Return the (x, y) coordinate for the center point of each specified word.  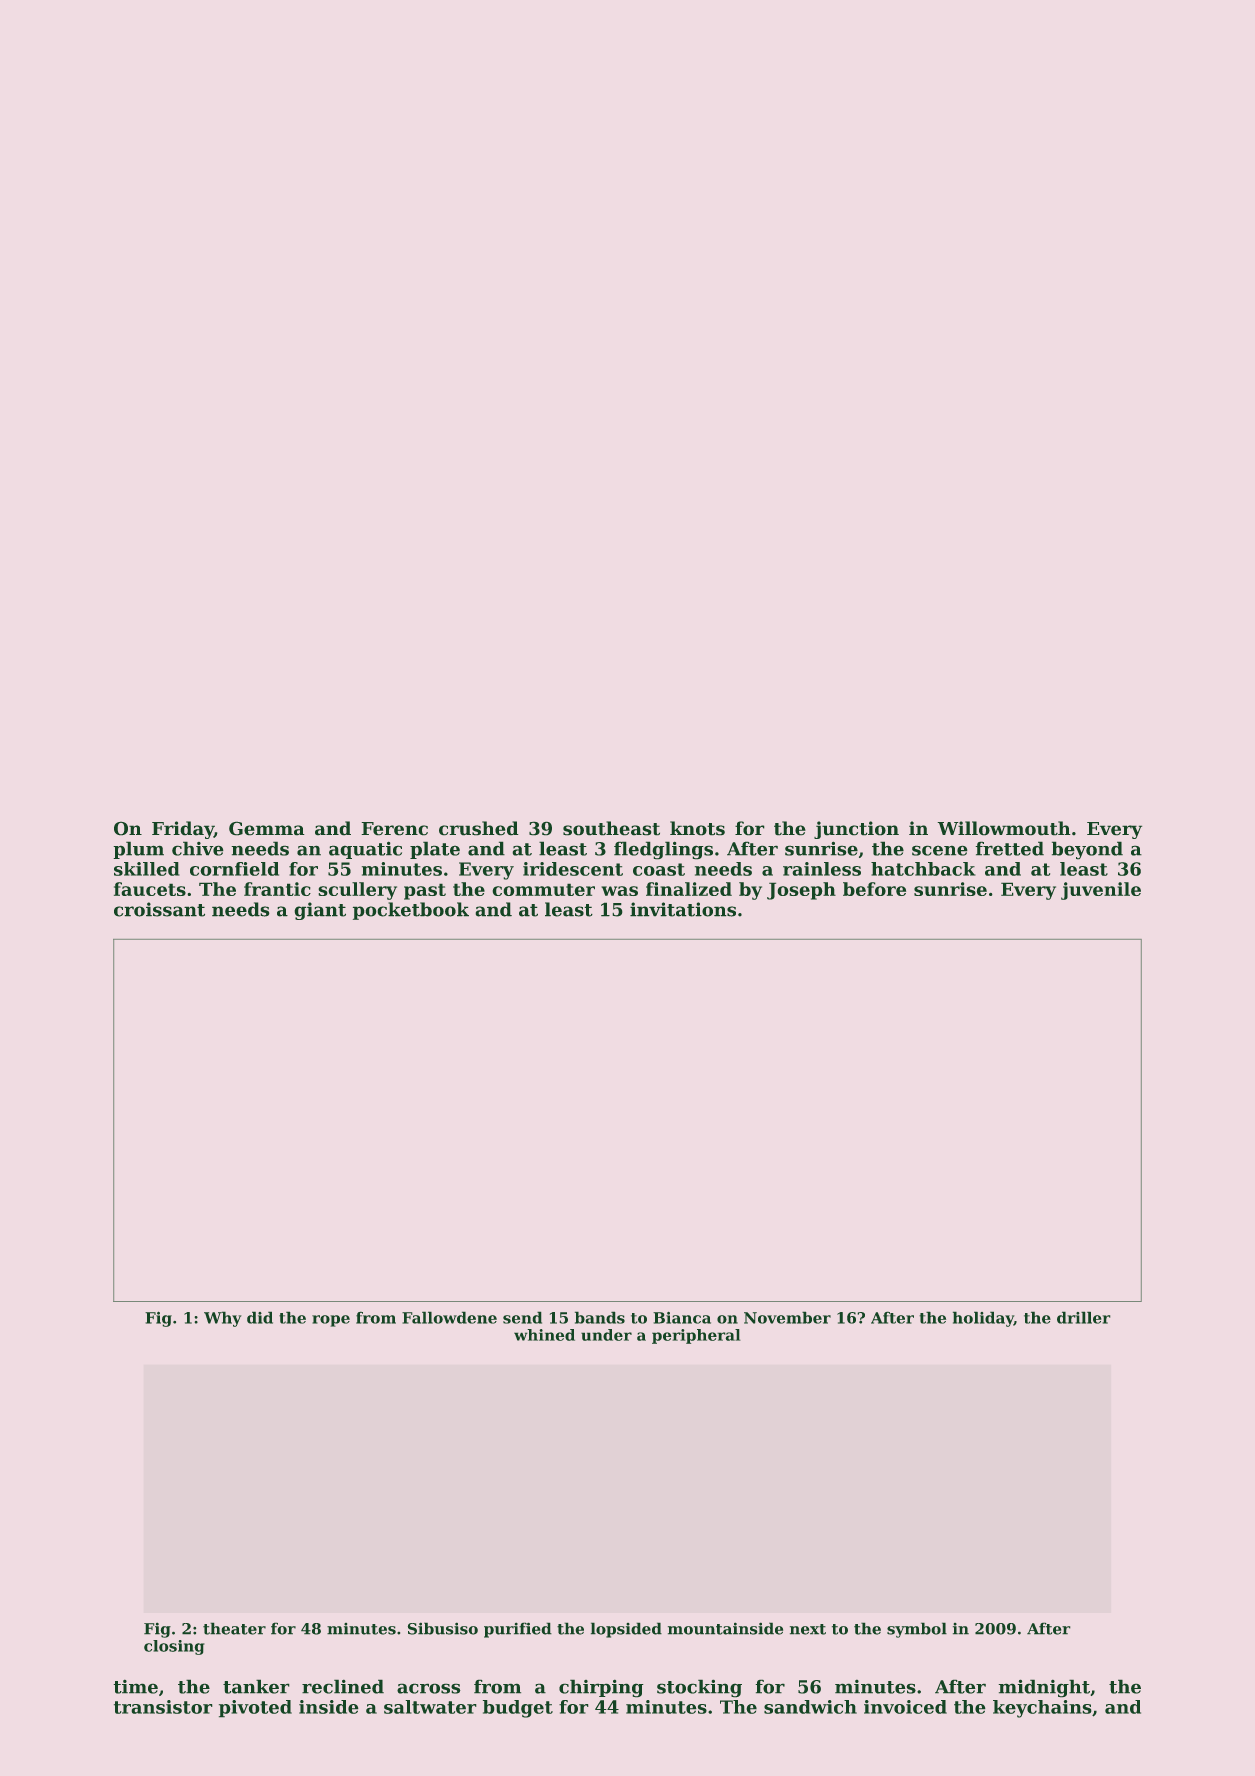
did (260, 1317)
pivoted (255, 1709)
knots (697, 828)
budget (518, 1709)
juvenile (1101, 891)
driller (1084, 1317)
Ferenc (394, 829)
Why (223, 1319)
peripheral (696, 1336)
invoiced (905, 1707)
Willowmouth (1004, 828)
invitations (683, 909)
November (787, 1317)
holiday (983, 1319)
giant (320, 911)
